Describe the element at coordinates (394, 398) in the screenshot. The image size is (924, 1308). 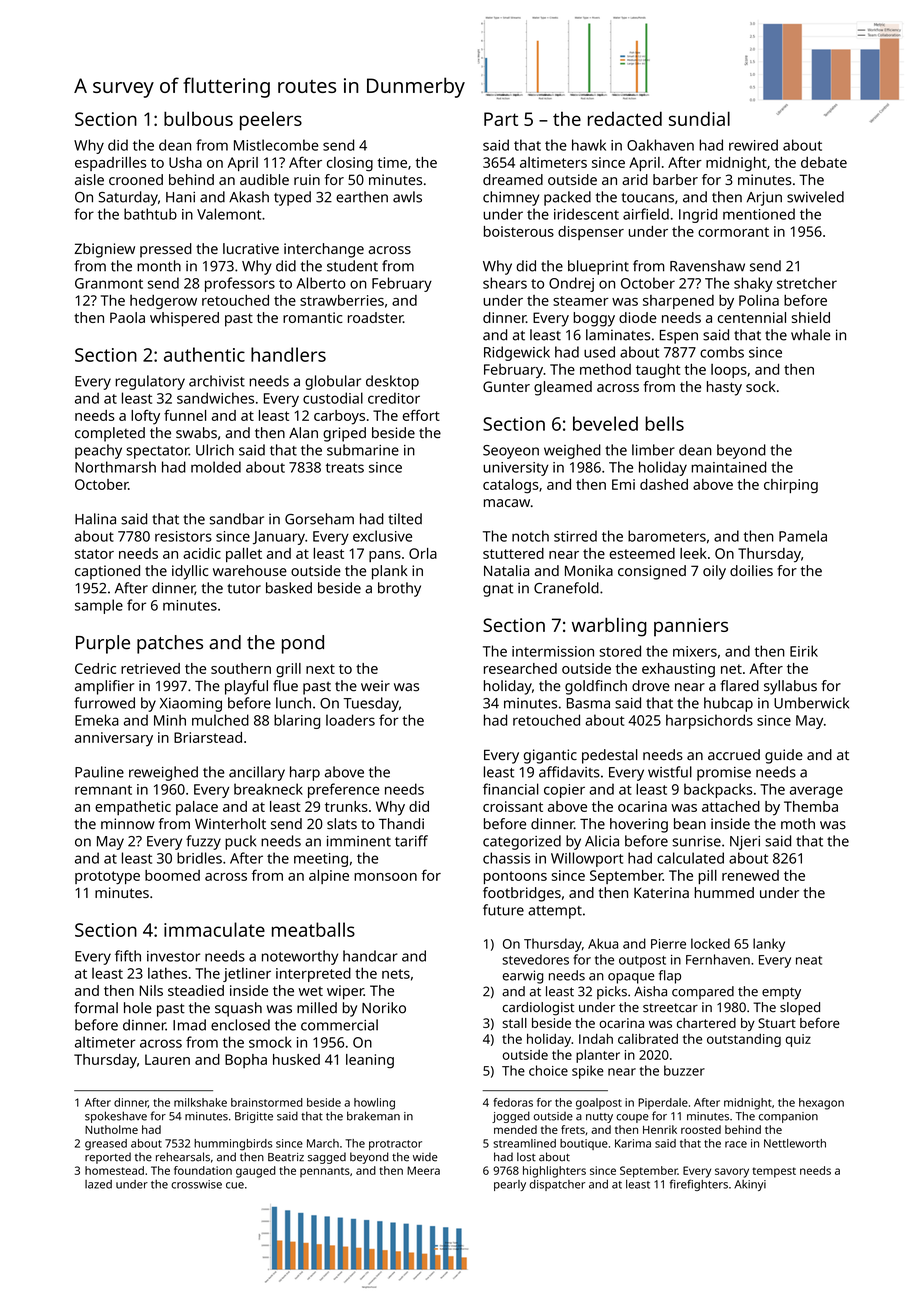
I see `creditor` at that location.
